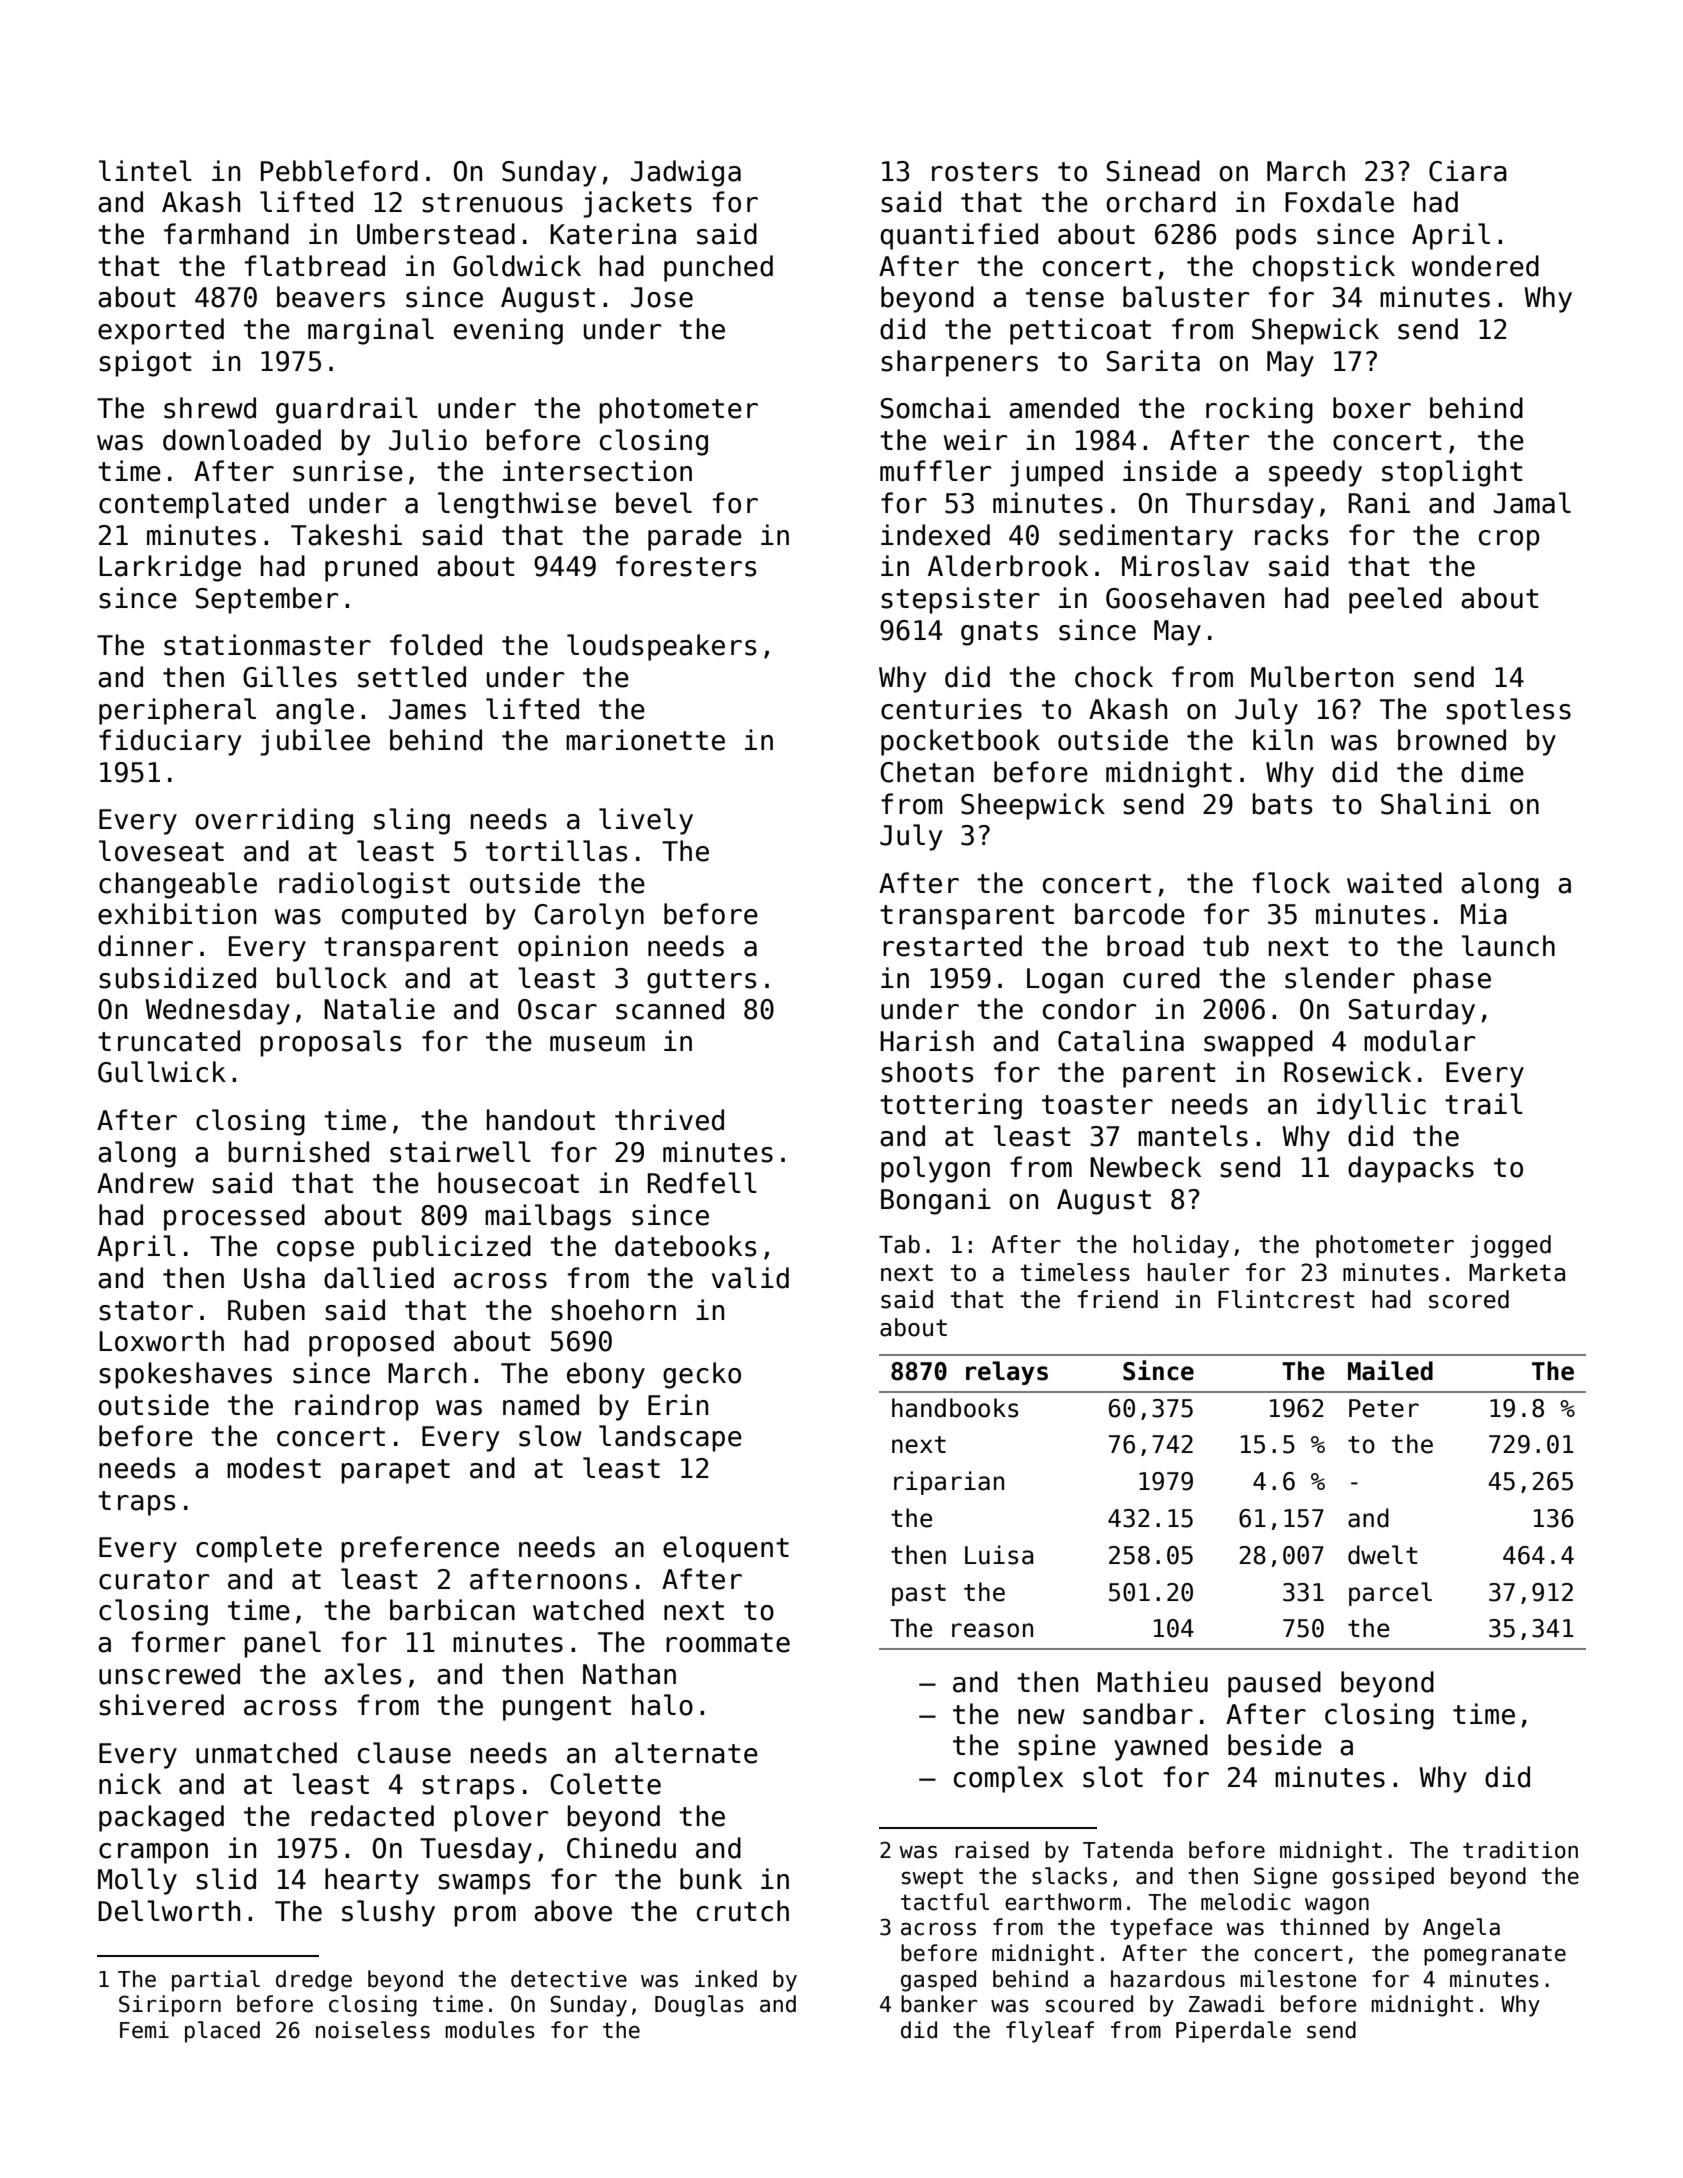 Image resolution: width=1683 pixels, height=2178 pixels. What do you see at coordinates (460, 1152) in the screenshot?
I see `stairwell` at bounding box center [460, 1152].
